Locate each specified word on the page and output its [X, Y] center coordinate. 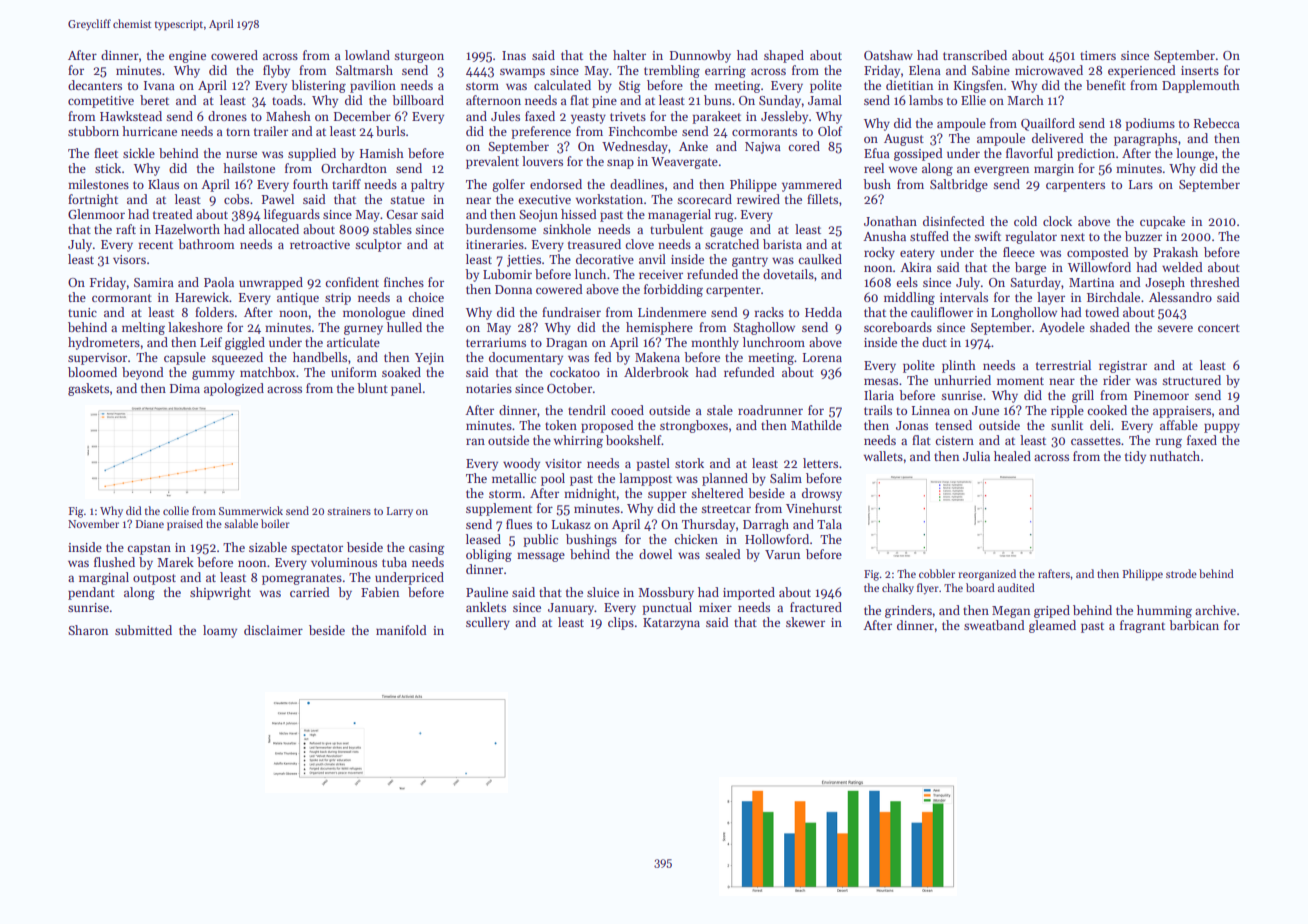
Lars [1141, 184]
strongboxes [694, 426]
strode [1181, 573]
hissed [579, 214]
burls [390, 131]
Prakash [1175, 252]
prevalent [492, 162]
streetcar [726, 509]
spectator [317, 549]
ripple [1067, 411]
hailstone [249, 168]
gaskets [88, 389]
